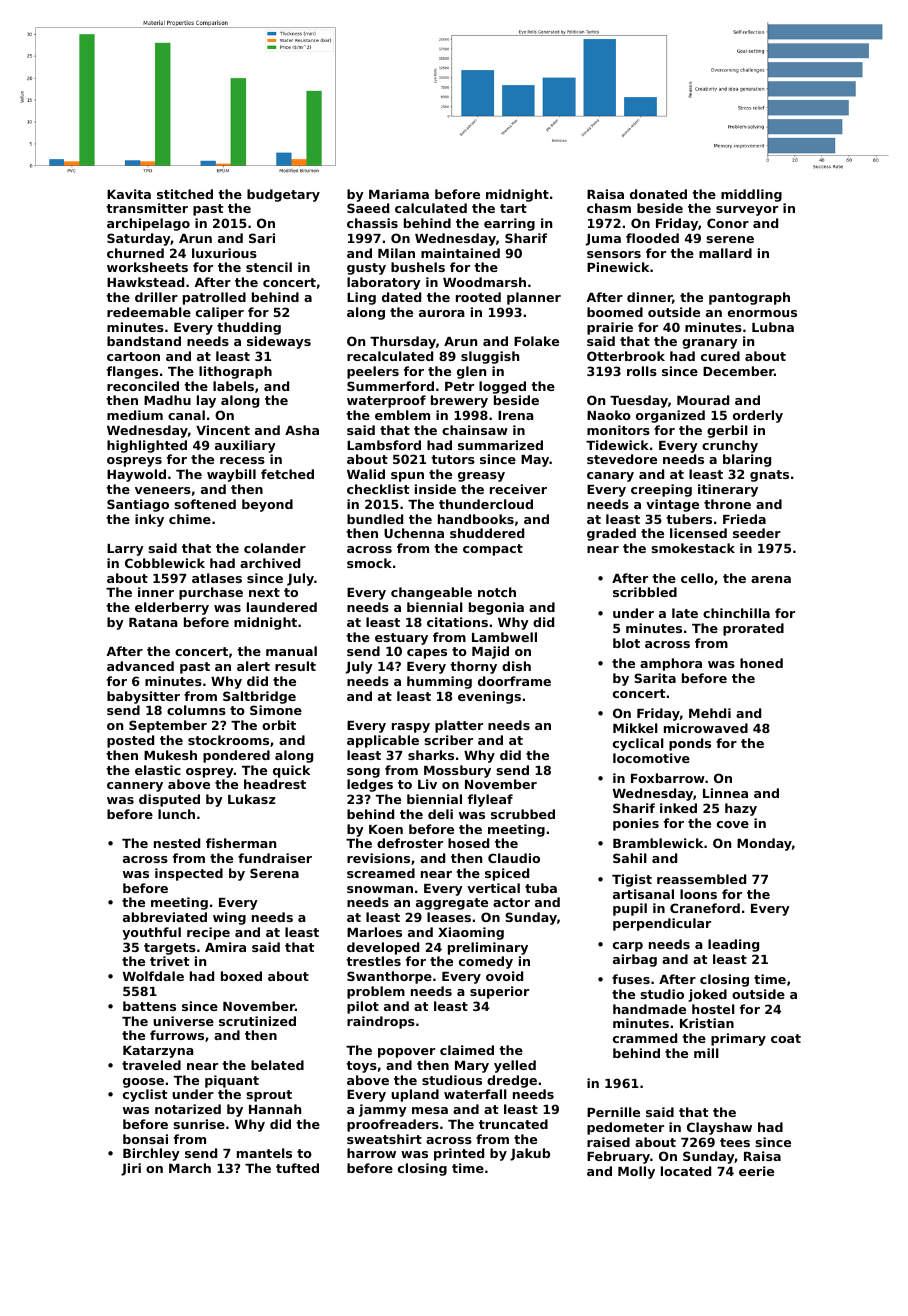 Image resolution: width=908 pixels, height=1316 pixels. What do you see at coordinates (378, 489) in the image?
I see `checklist` at bounding box center [378, 489].
